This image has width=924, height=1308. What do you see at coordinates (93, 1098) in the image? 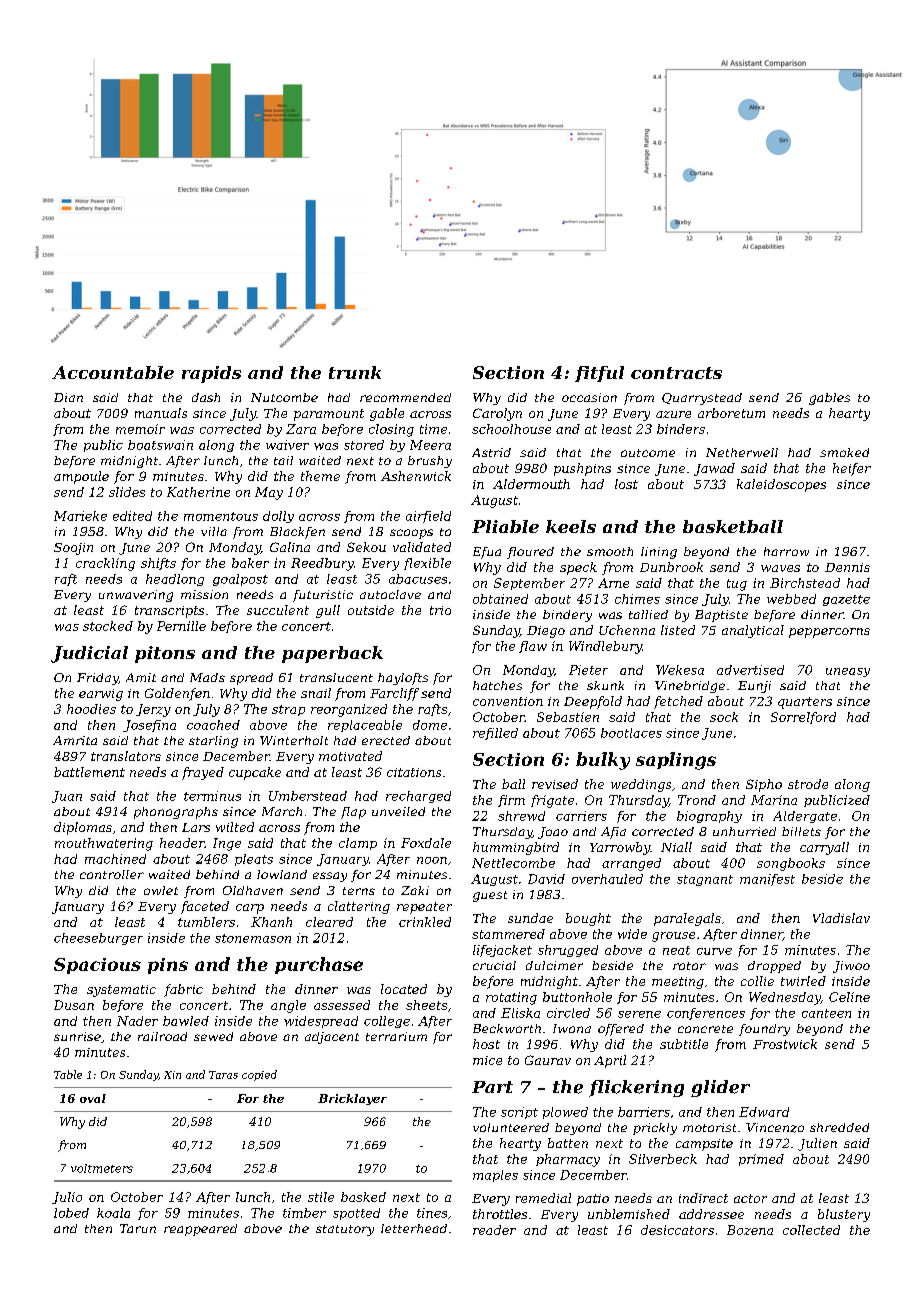
I see `oval` at bounding box center [93, 1098].
